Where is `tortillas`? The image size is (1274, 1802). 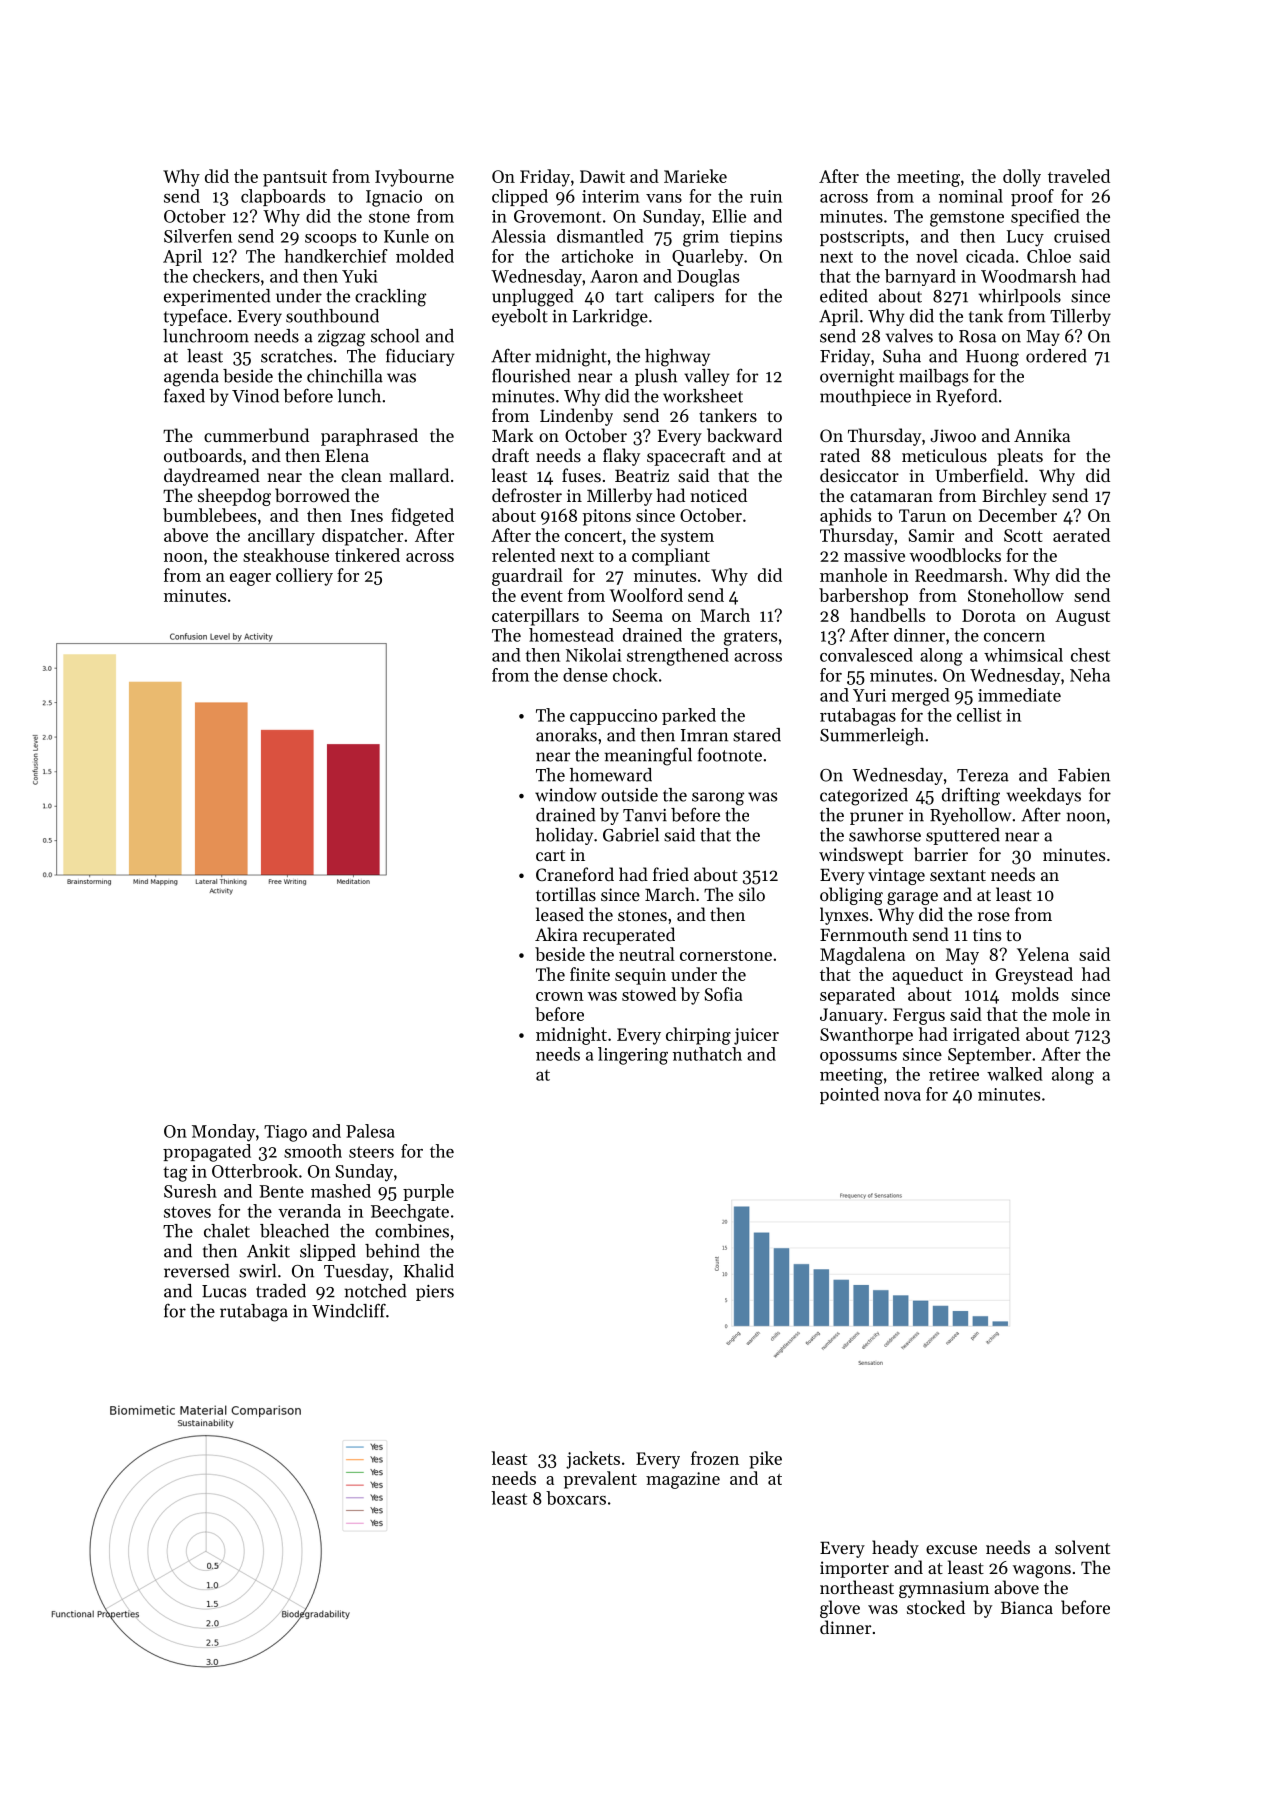 tortillas is located at coordinates (566, 894).
